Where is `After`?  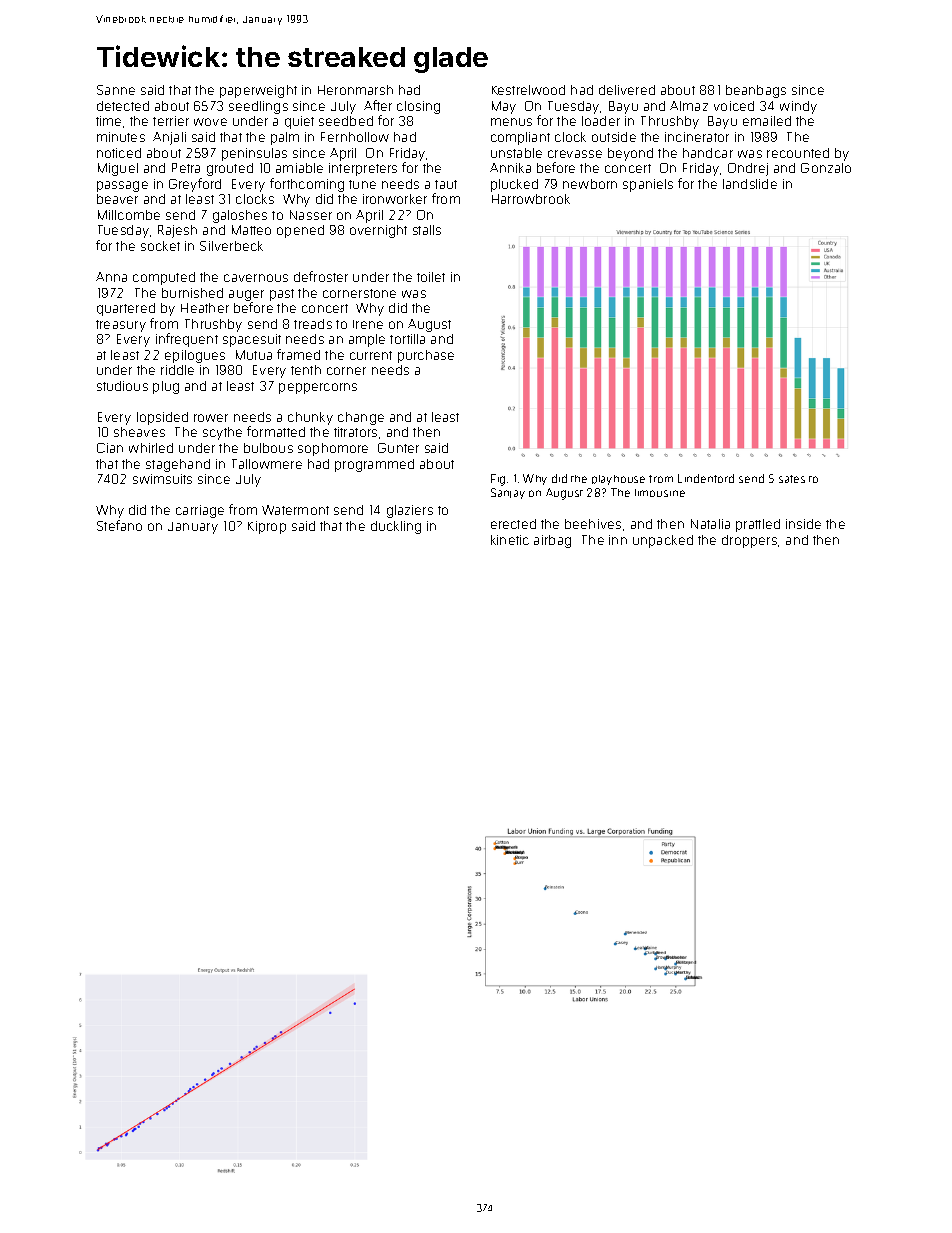 After is located at coordinates (378, 105).
